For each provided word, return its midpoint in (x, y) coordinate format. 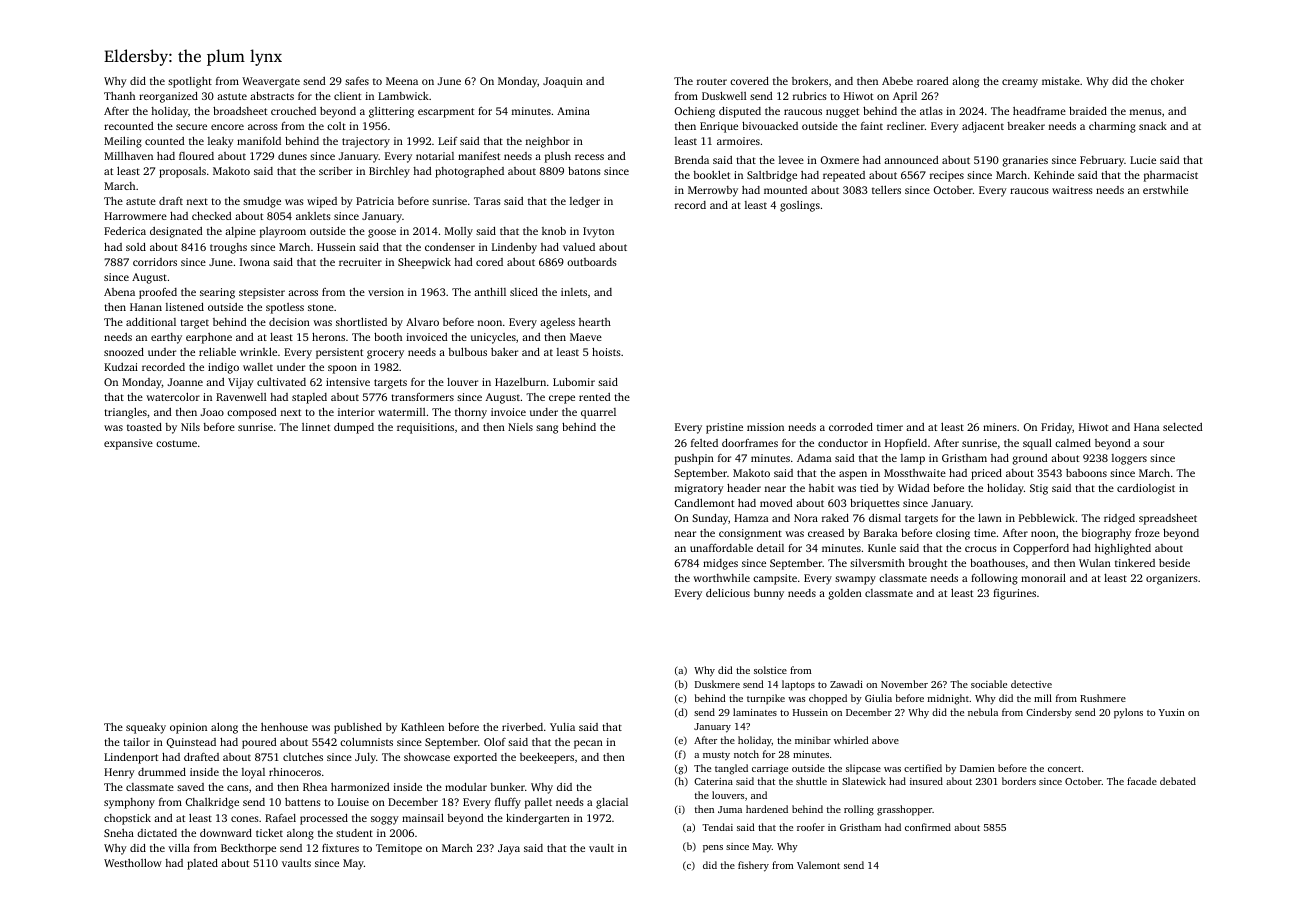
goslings (800, 206)
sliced (524, 292)
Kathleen (422, 727)
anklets (313, 216)
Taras (487, 201)
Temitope (399, 849)
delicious (728, 593)
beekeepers (547, 758)
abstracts (272, 96)
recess (589, 157)
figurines (1014, 594)
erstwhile (1165, 190)
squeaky (146, 728)
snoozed (124, 352)
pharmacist (1171, 176)
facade (1142, 781)
